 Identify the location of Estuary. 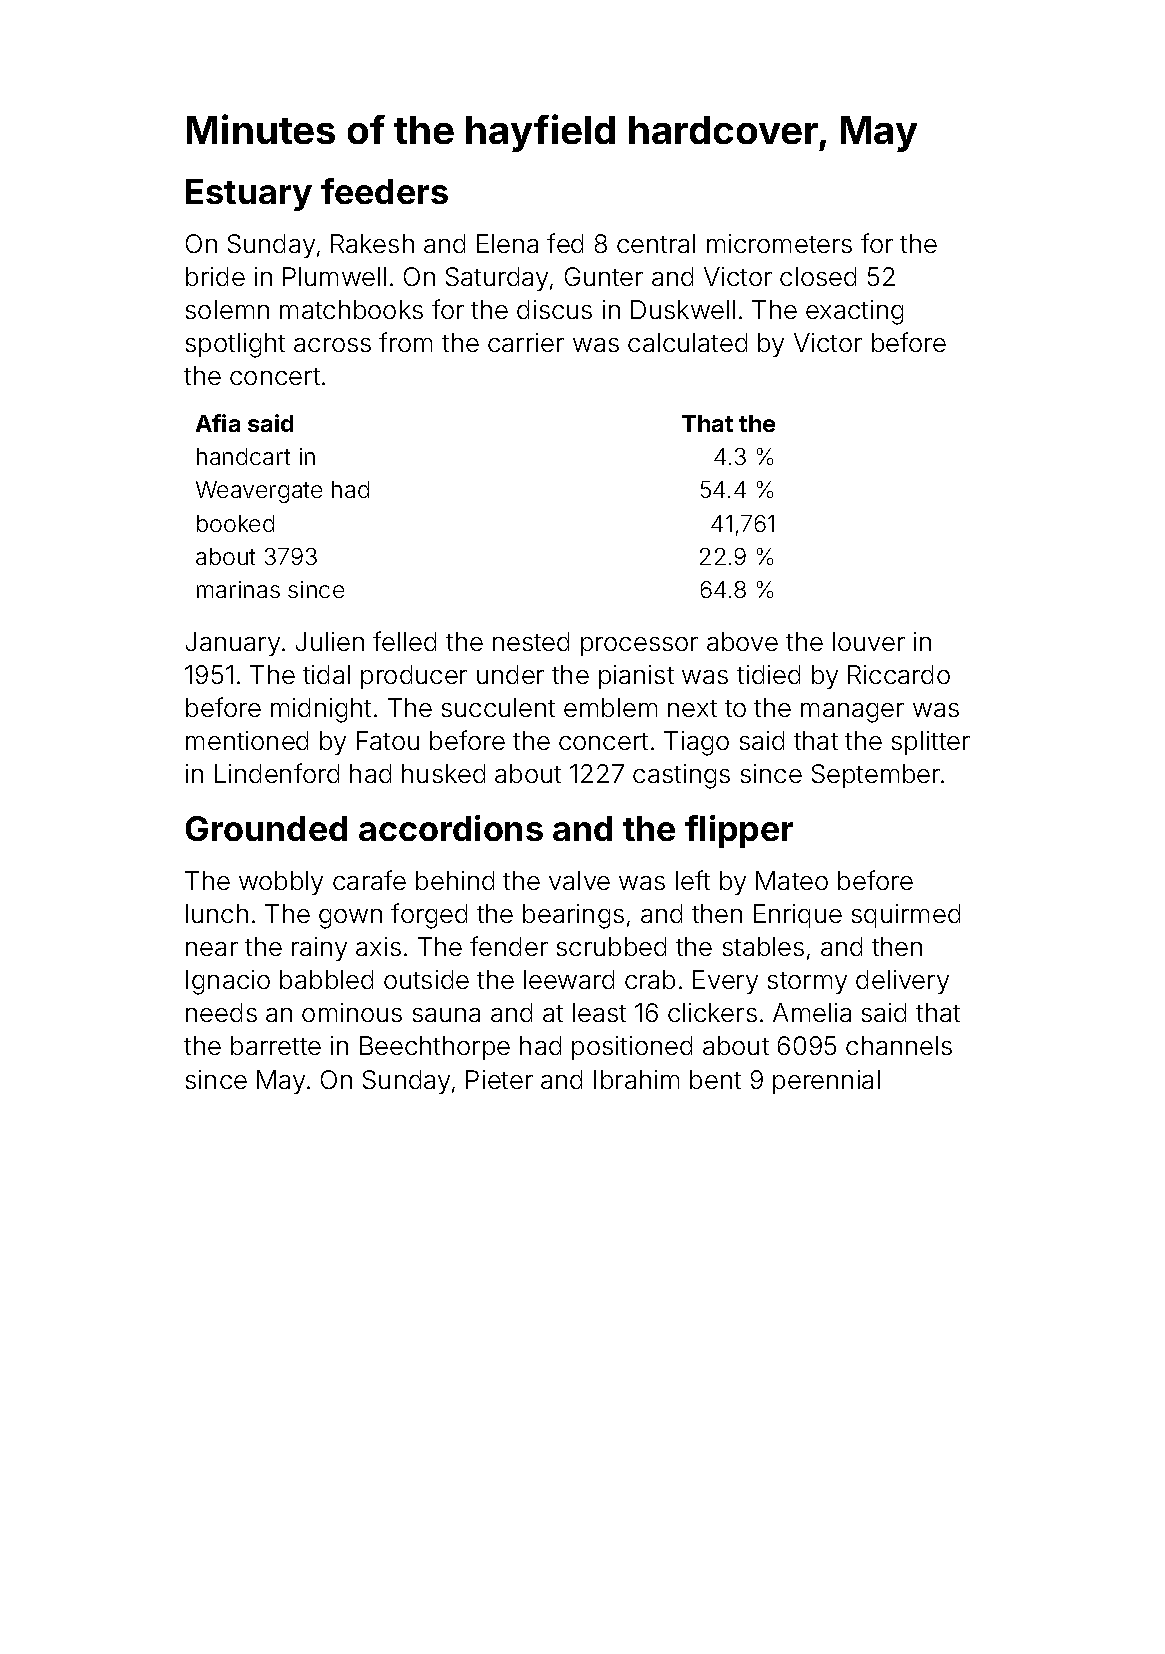
(249, 195).
